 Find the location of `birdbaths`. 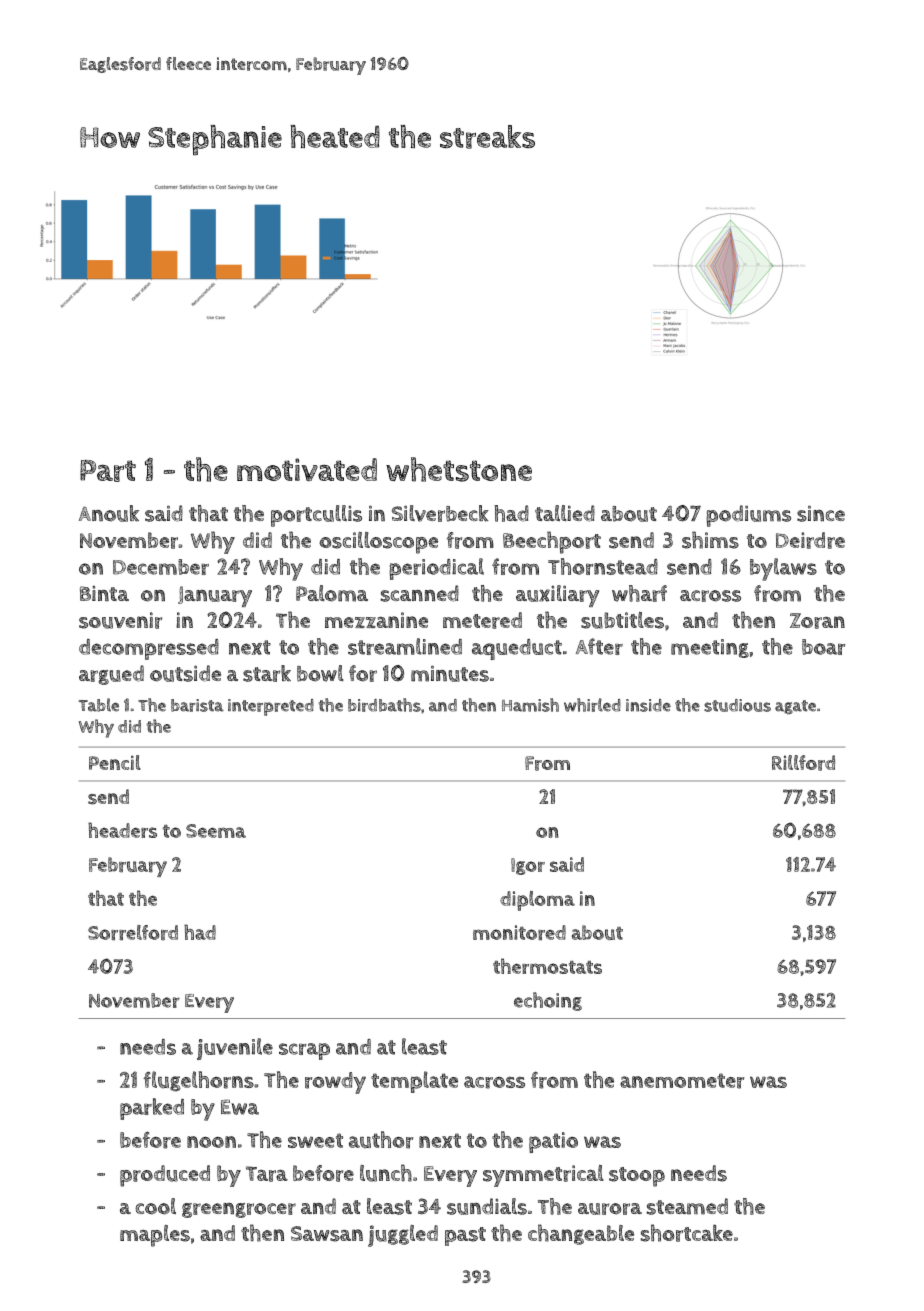

birdbaths is located at coordinates (384, 705).
